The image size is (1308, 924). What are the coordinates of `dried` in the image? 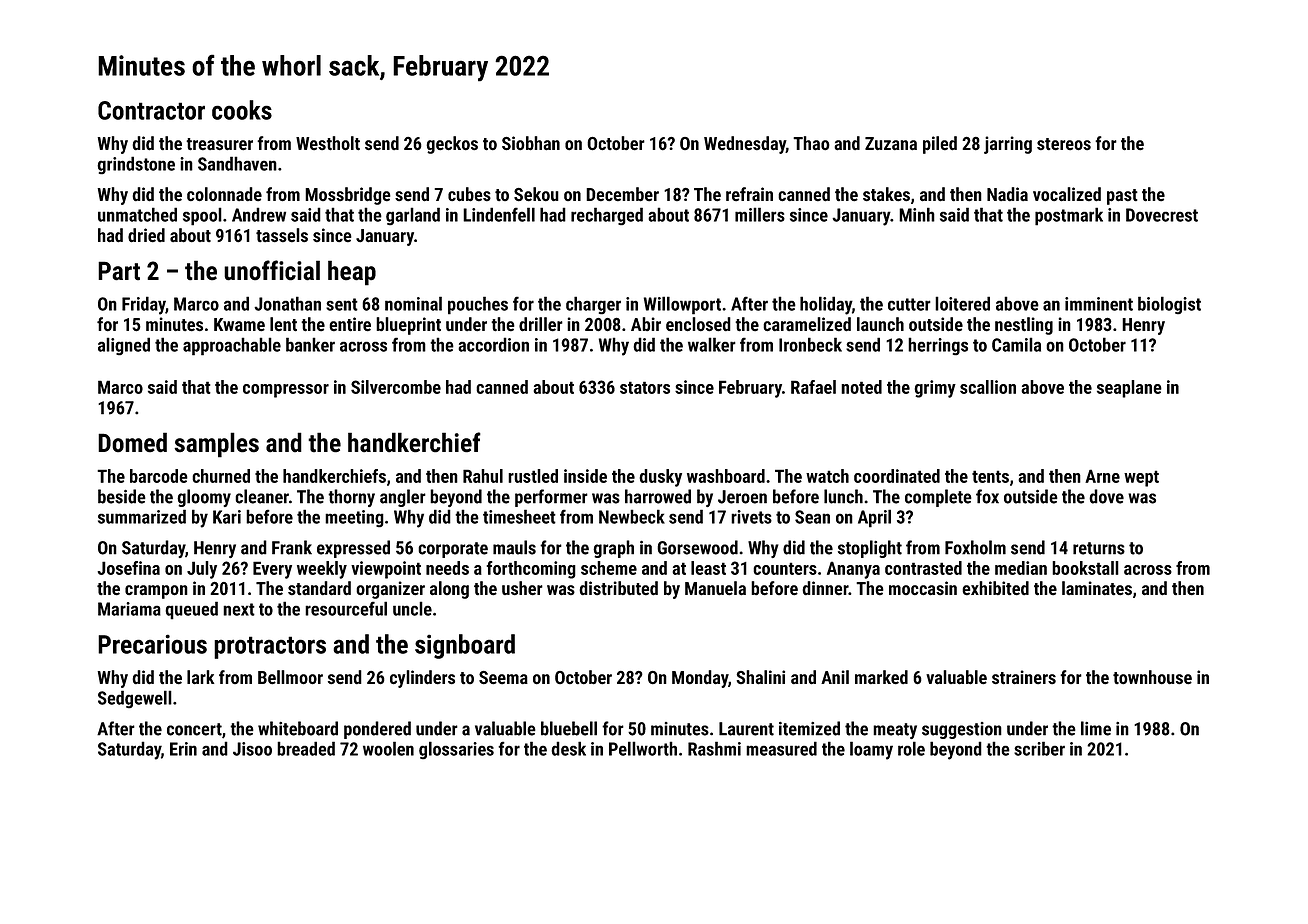 It's located at (146, 235).
